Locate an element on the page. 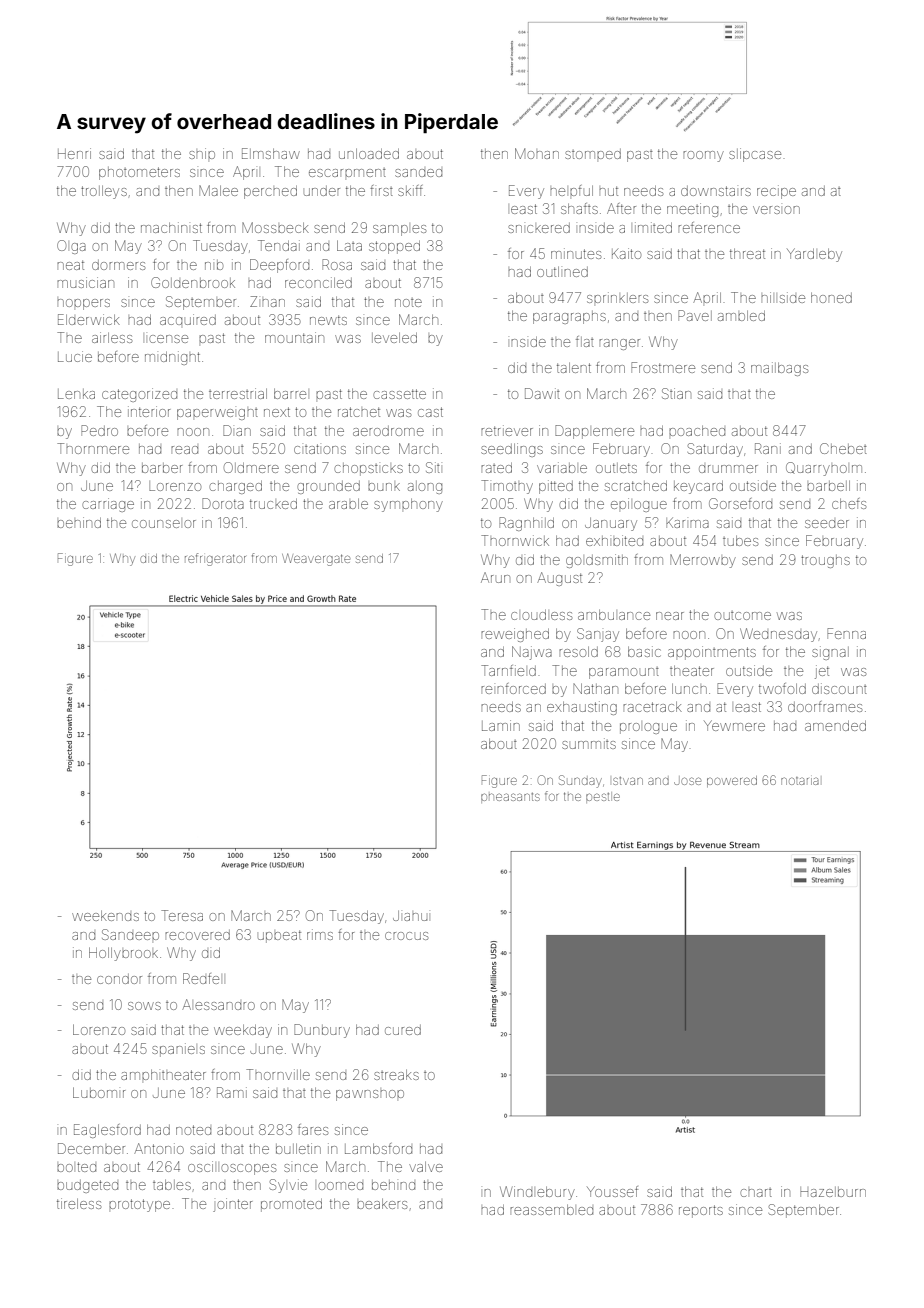 This image has width=924, height=1308. beakers is located at coordinates (382, 1204).
